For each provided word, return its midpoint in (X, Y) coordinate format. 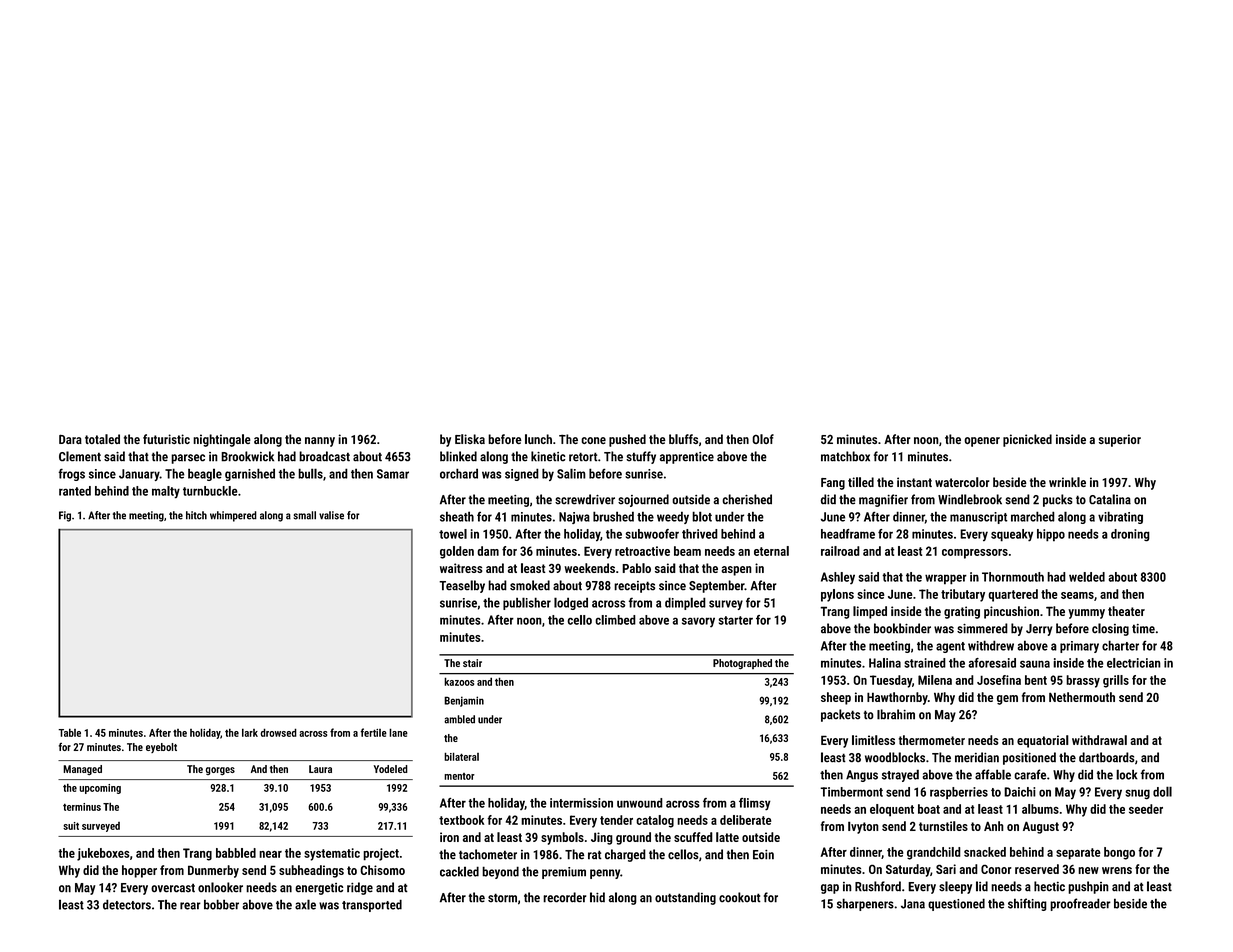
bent (1036, 680)
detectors (127, 904)
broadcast (324, 456)
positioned (1029, 758)
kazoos (459, 681)
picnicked (1027, 440)
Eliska (470, 439)
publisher (527, 603)
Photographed (742, 664)
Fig (65, 516)
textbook (461, 820)
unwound (640, 803)
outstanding (685, 898)
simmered (982, 628)
